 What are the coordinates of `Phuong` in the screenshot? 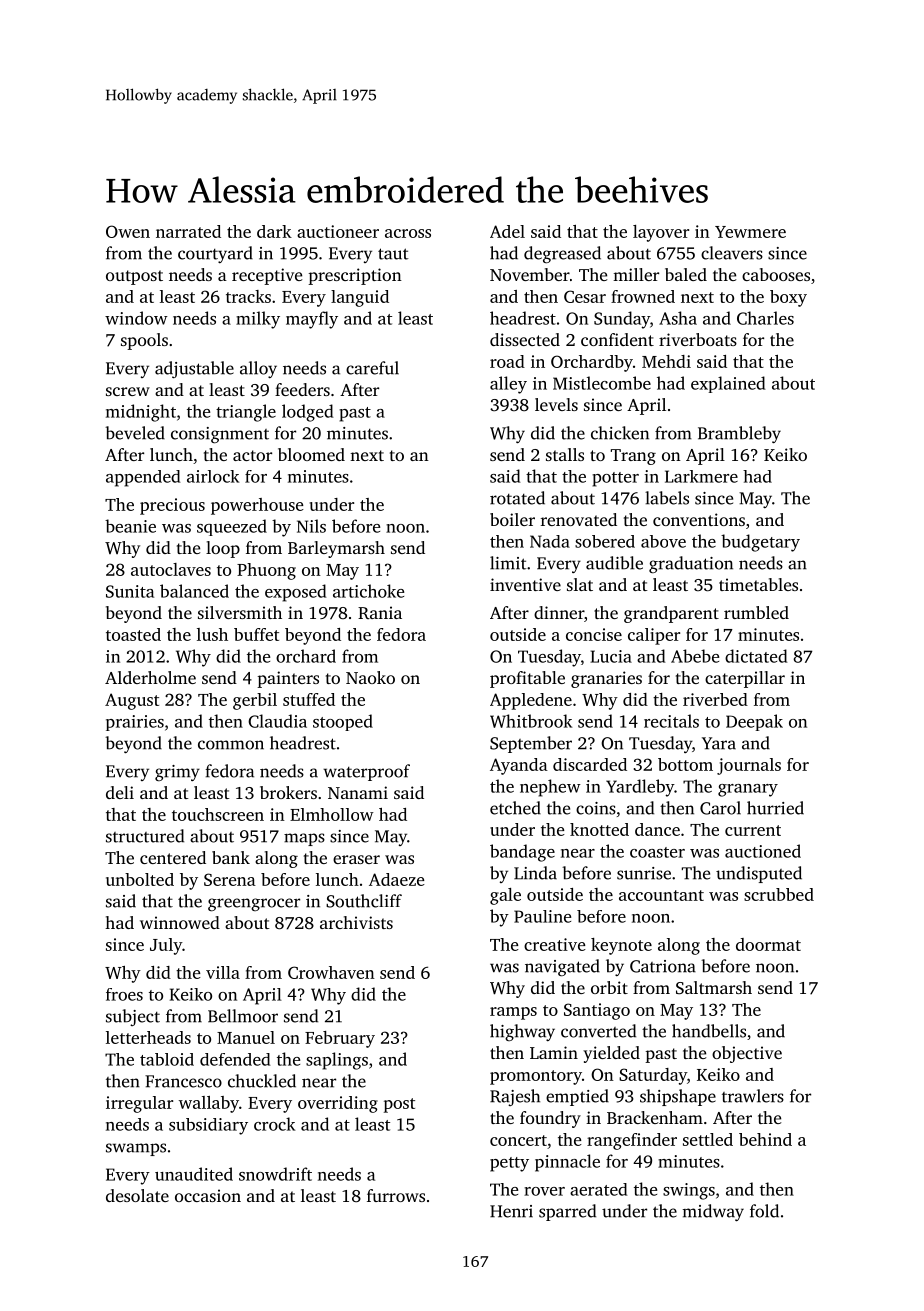 It's located at (266, 571).
